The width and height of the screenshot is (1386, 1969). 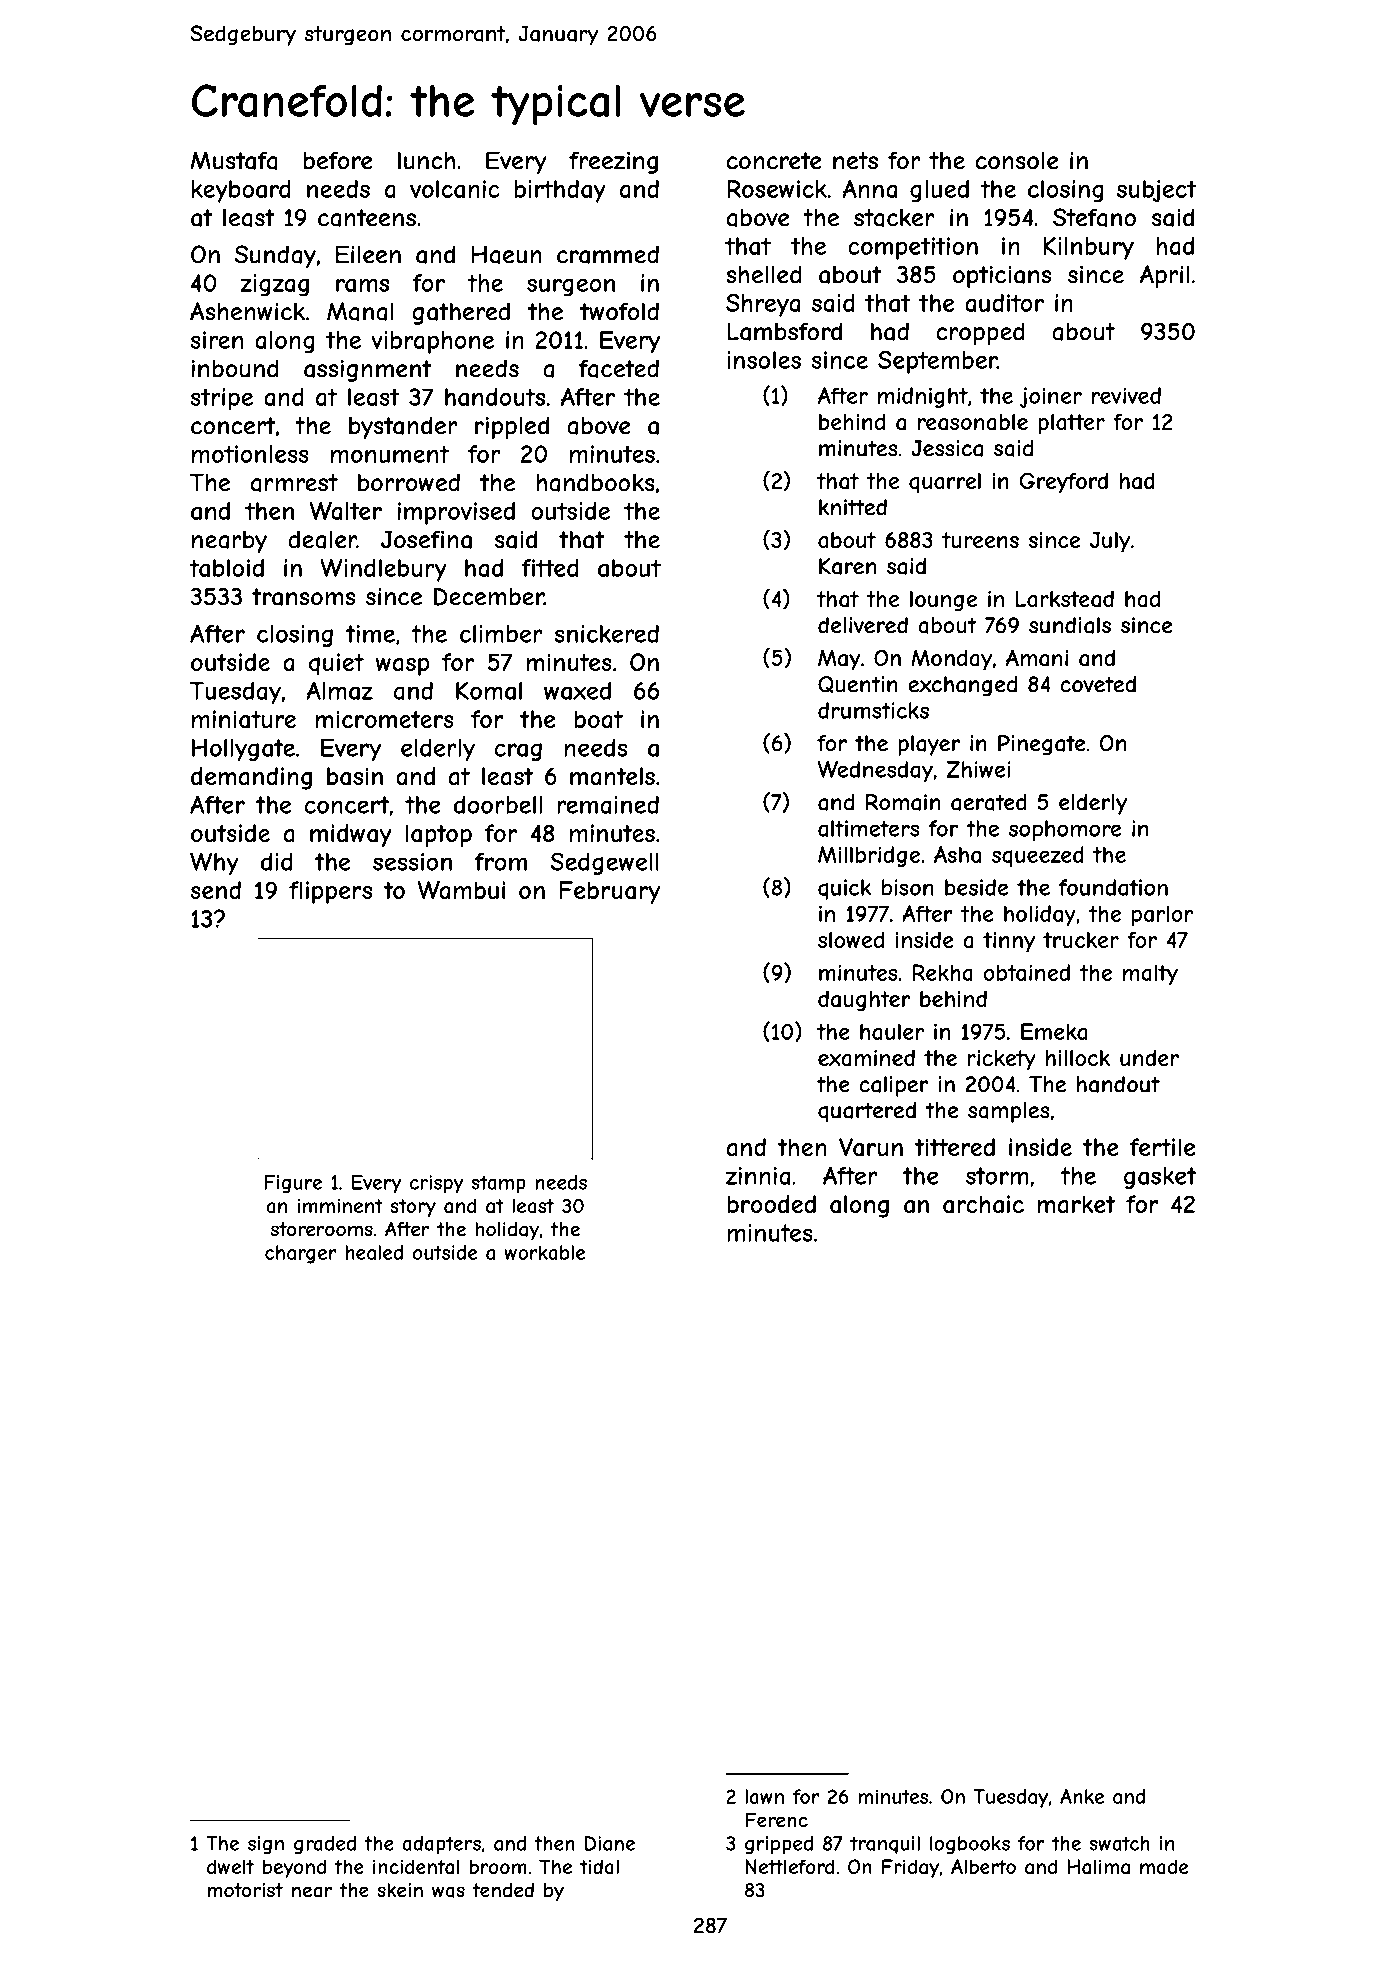 What do you see at coordinates (275, 256) in the screenshot?
I see `Sunday` at bounding box center [275, 256].
